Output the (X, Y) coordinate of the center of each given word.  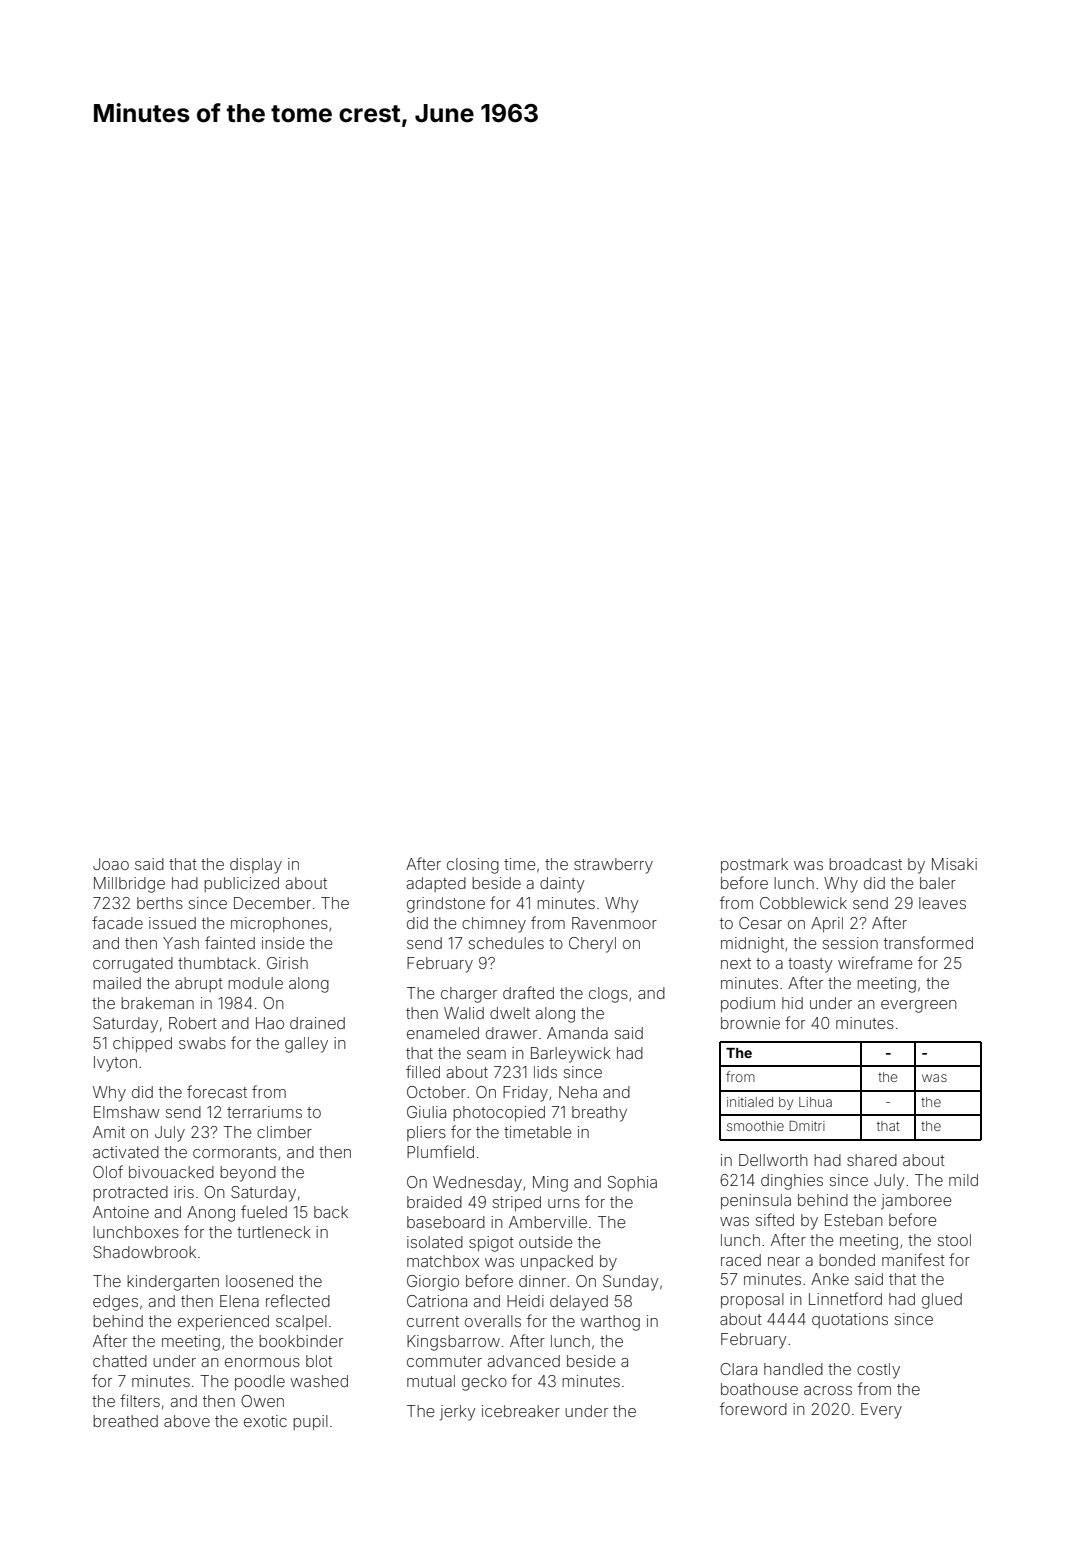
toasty (810, 965)
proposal (752, 1300)
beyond (248, 1174)
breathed (125, 1421)
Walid (464, 1013)
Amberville (548, 1222)
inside (283, 943)
